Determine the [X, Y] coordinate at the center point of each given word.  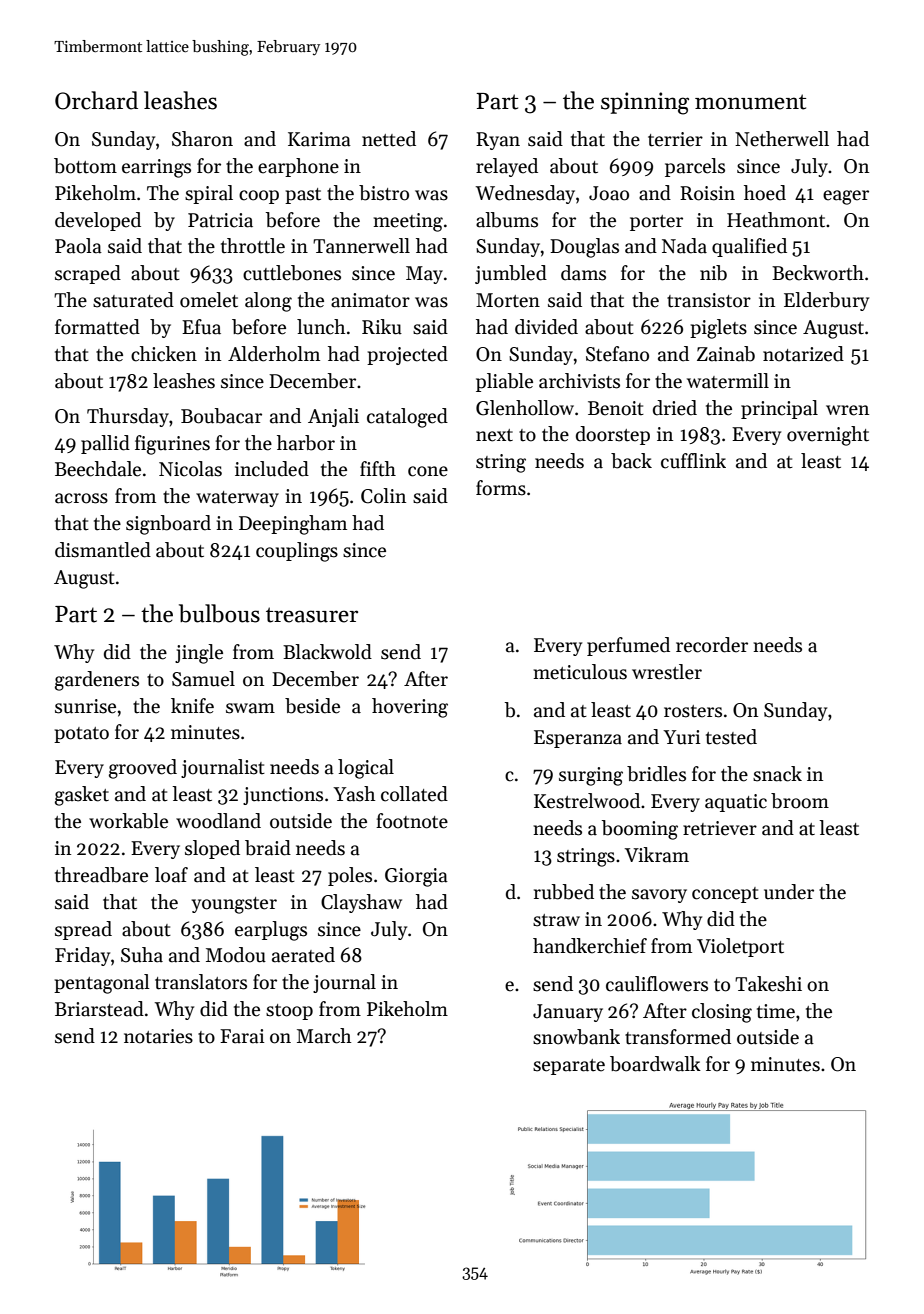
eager [846, 197]
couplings [297, 552]
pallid [105, 444]
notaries [158, 1036]
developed [98, 221]
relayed [507, 167]
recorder [712, 645]
